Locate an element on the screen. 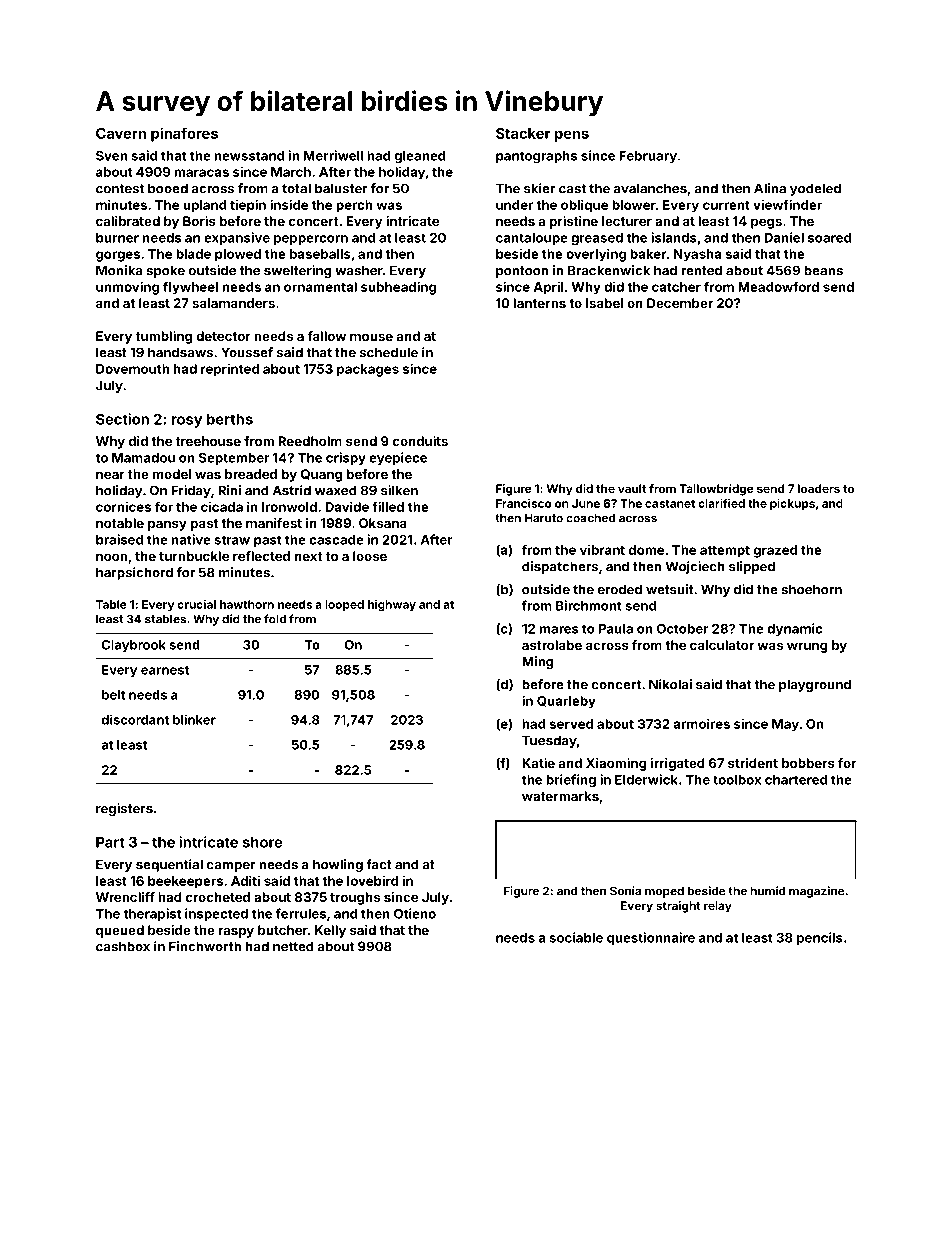 This screenshot has height=1233, width=952. February is located at coordinates (648, 157).
